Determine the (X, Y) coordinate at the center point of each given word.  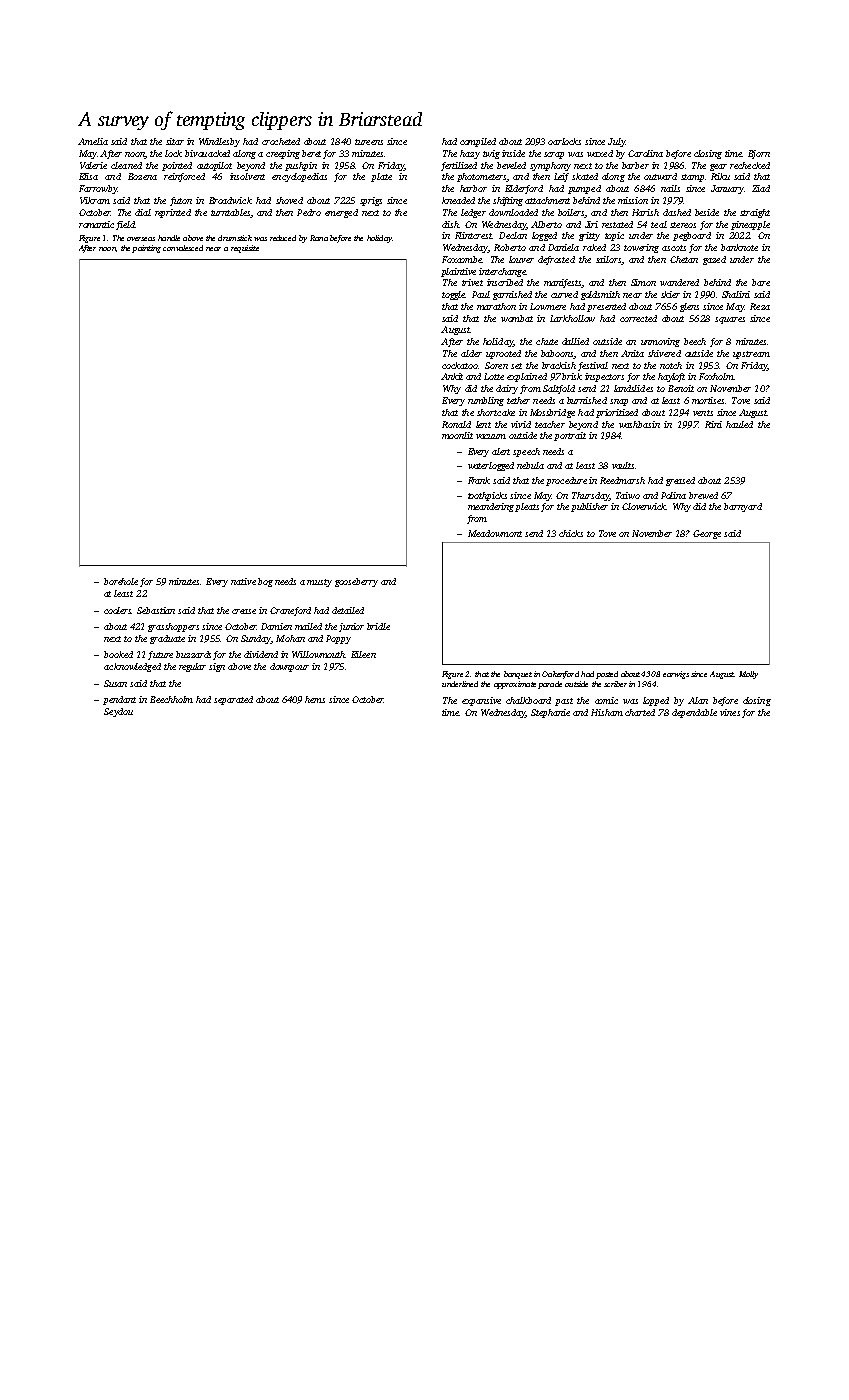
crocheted (281, 141)
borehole (121, 581)
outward (660, 176)
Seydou (118, 712)
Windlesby (219, 142)
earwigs (676, 675)
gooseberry (356, 582)
